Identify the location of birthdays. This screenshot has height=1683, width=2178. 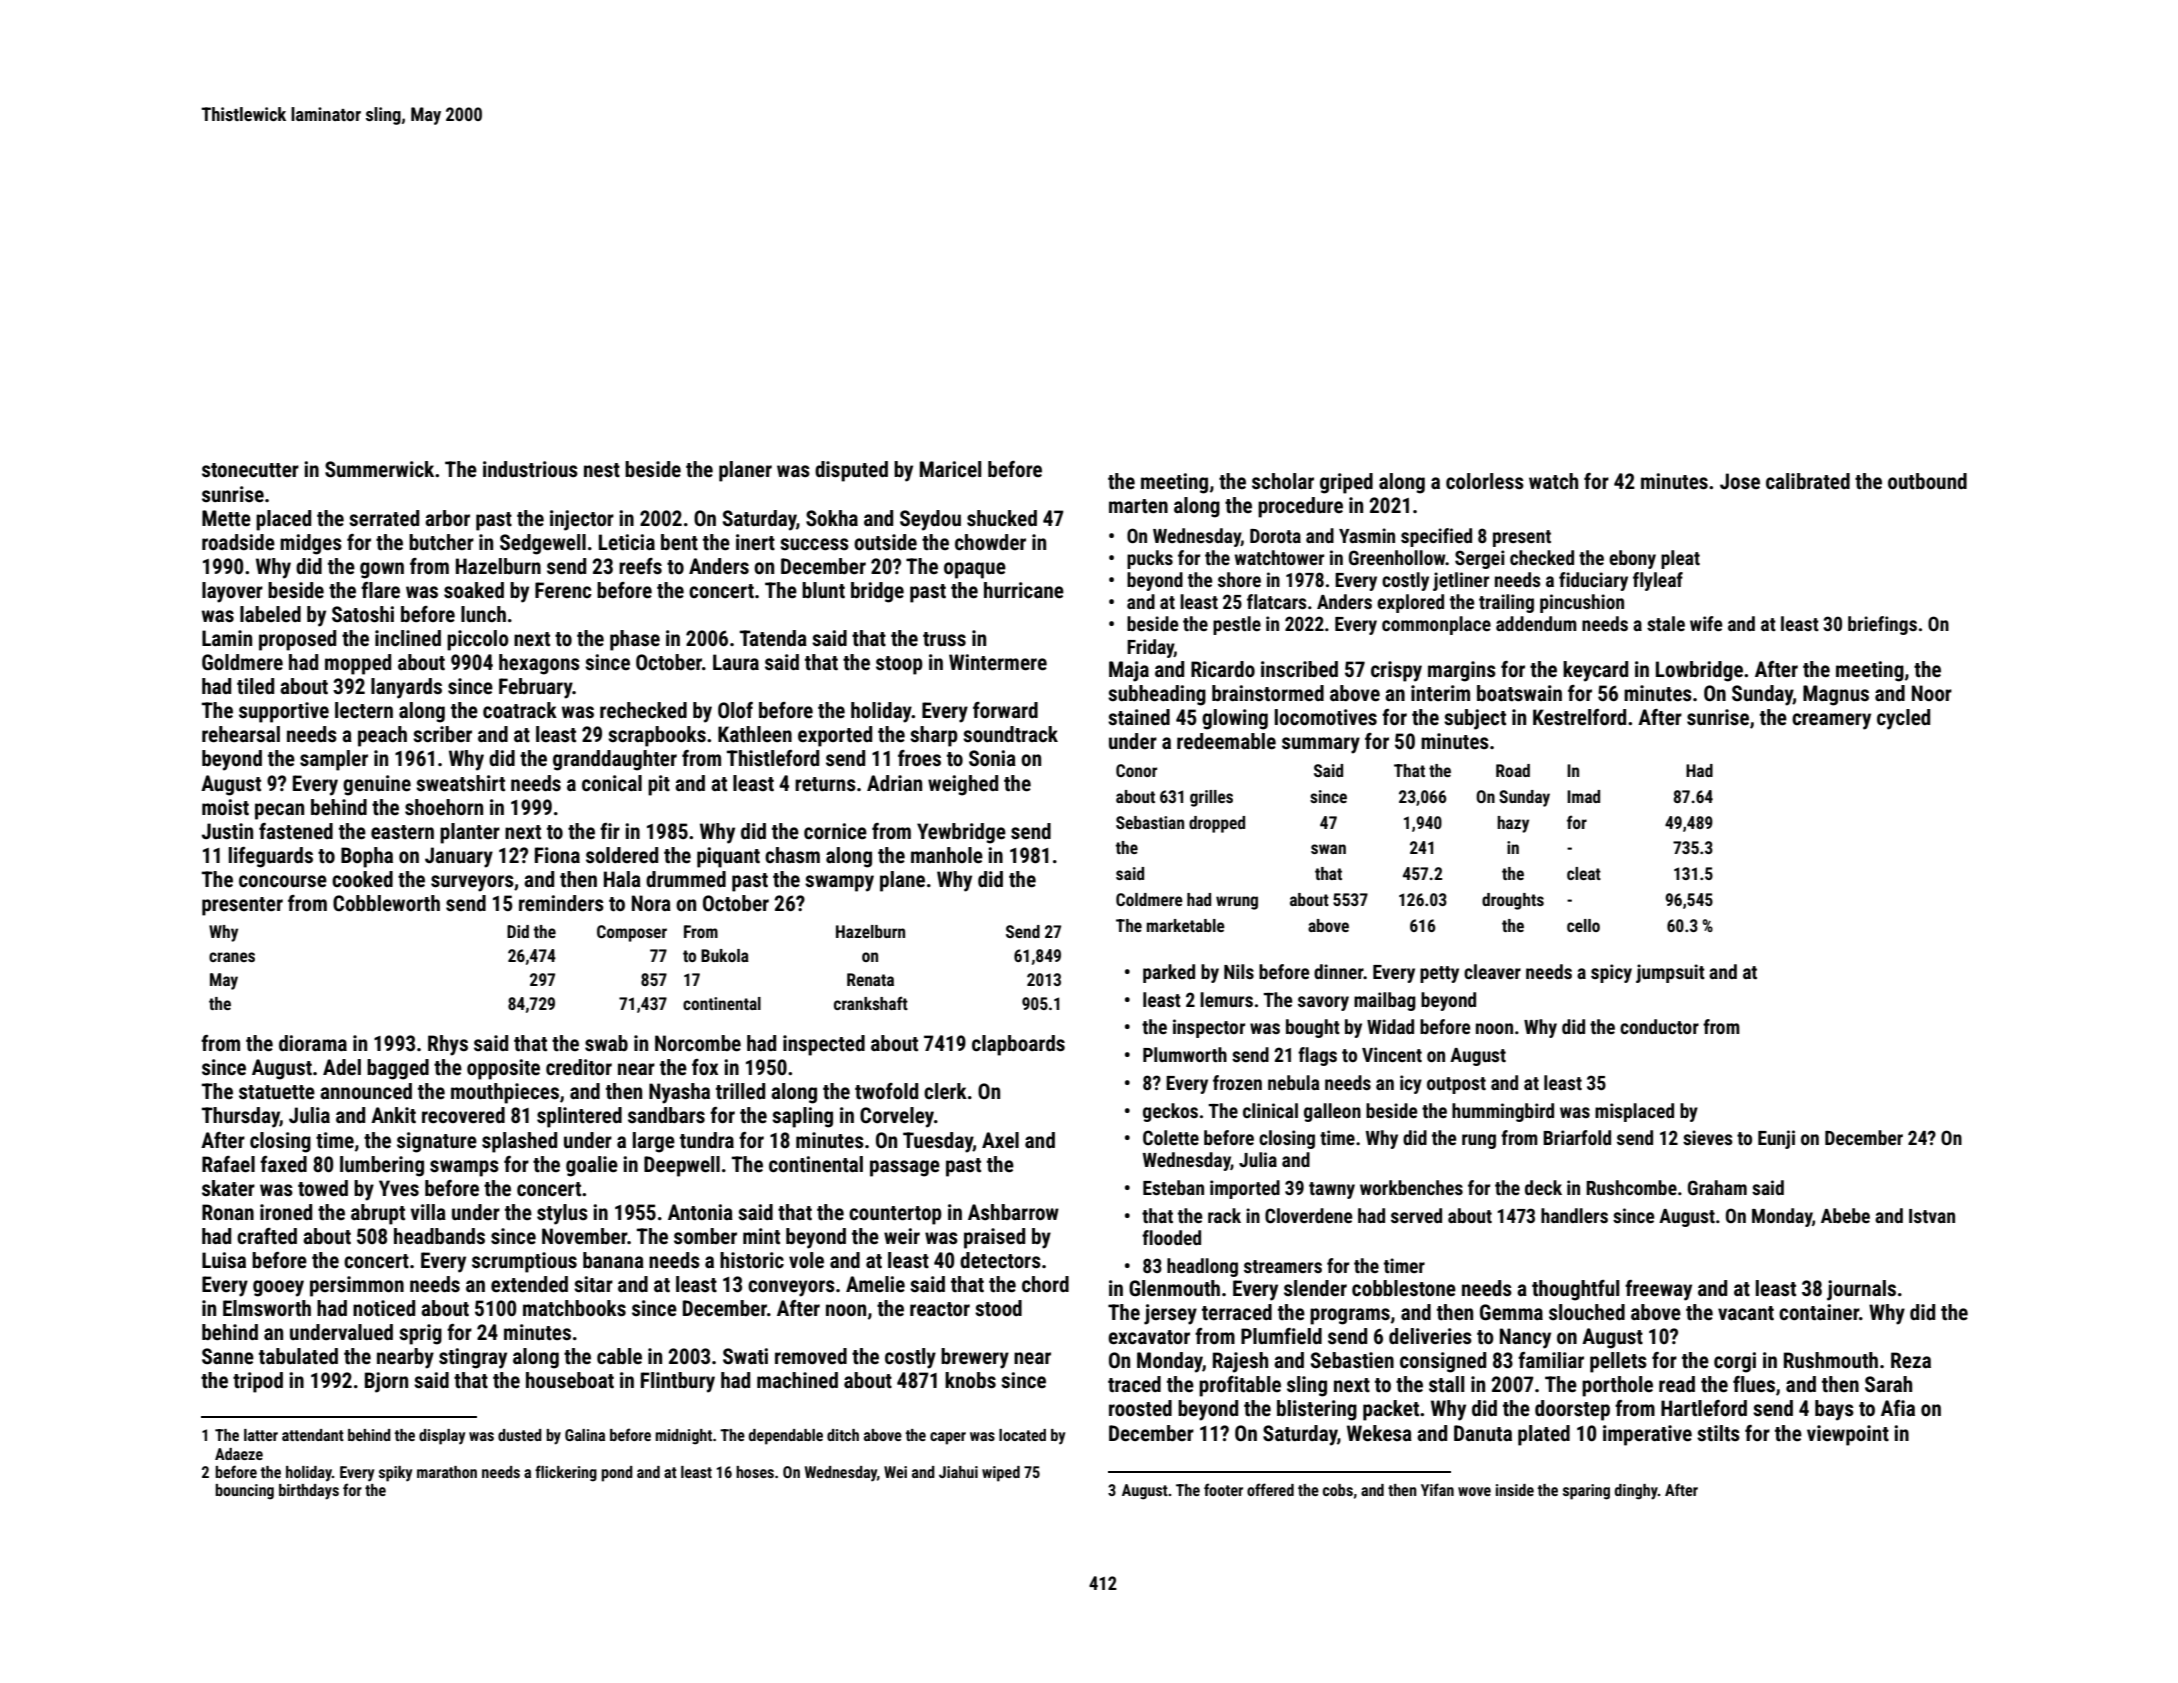
(309, 1492).
